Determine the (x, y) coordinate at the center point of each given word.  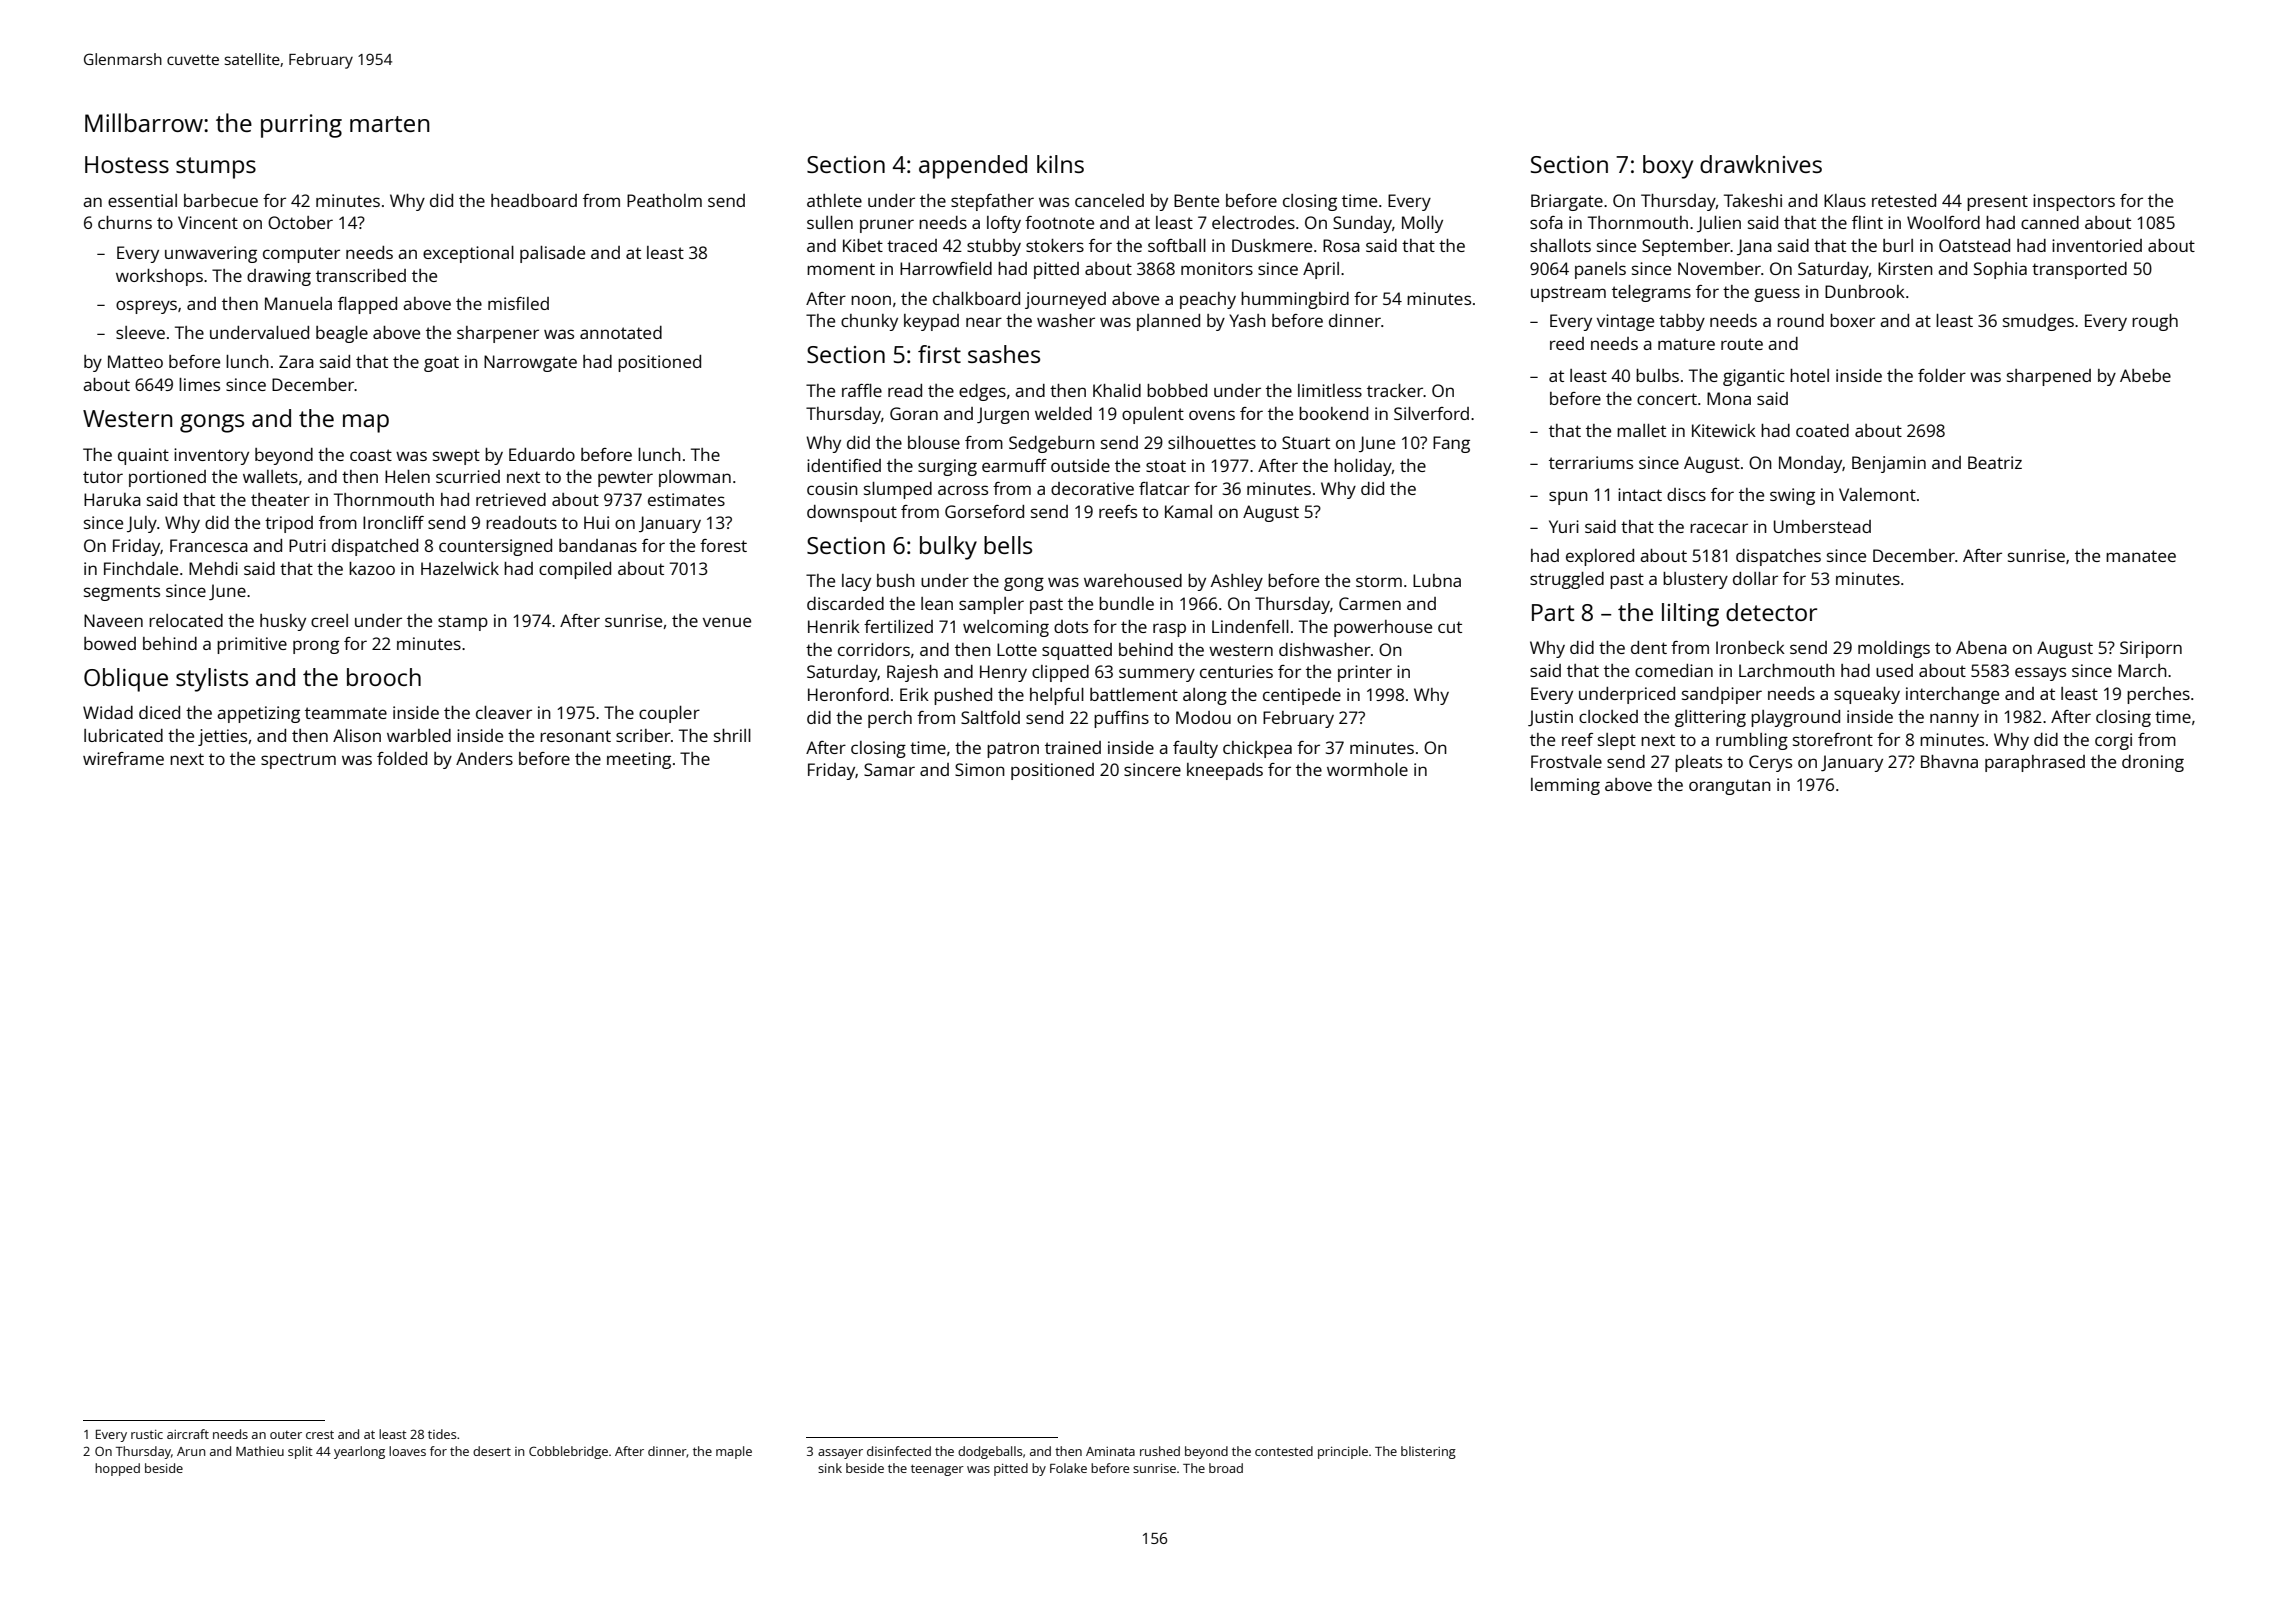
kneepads (1225, 771)
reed (1567, 343)
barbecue (221, 200)
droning (2153, 763)
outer (286, 1435)
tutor (103, 477)
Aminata (1110, 1451)
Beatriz (1995, 462)
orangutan (1730, 787)
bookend (1333, 413)
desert (492, 1451)
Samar (889, 769)
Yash (1247, 320)
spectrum (298, 761)
